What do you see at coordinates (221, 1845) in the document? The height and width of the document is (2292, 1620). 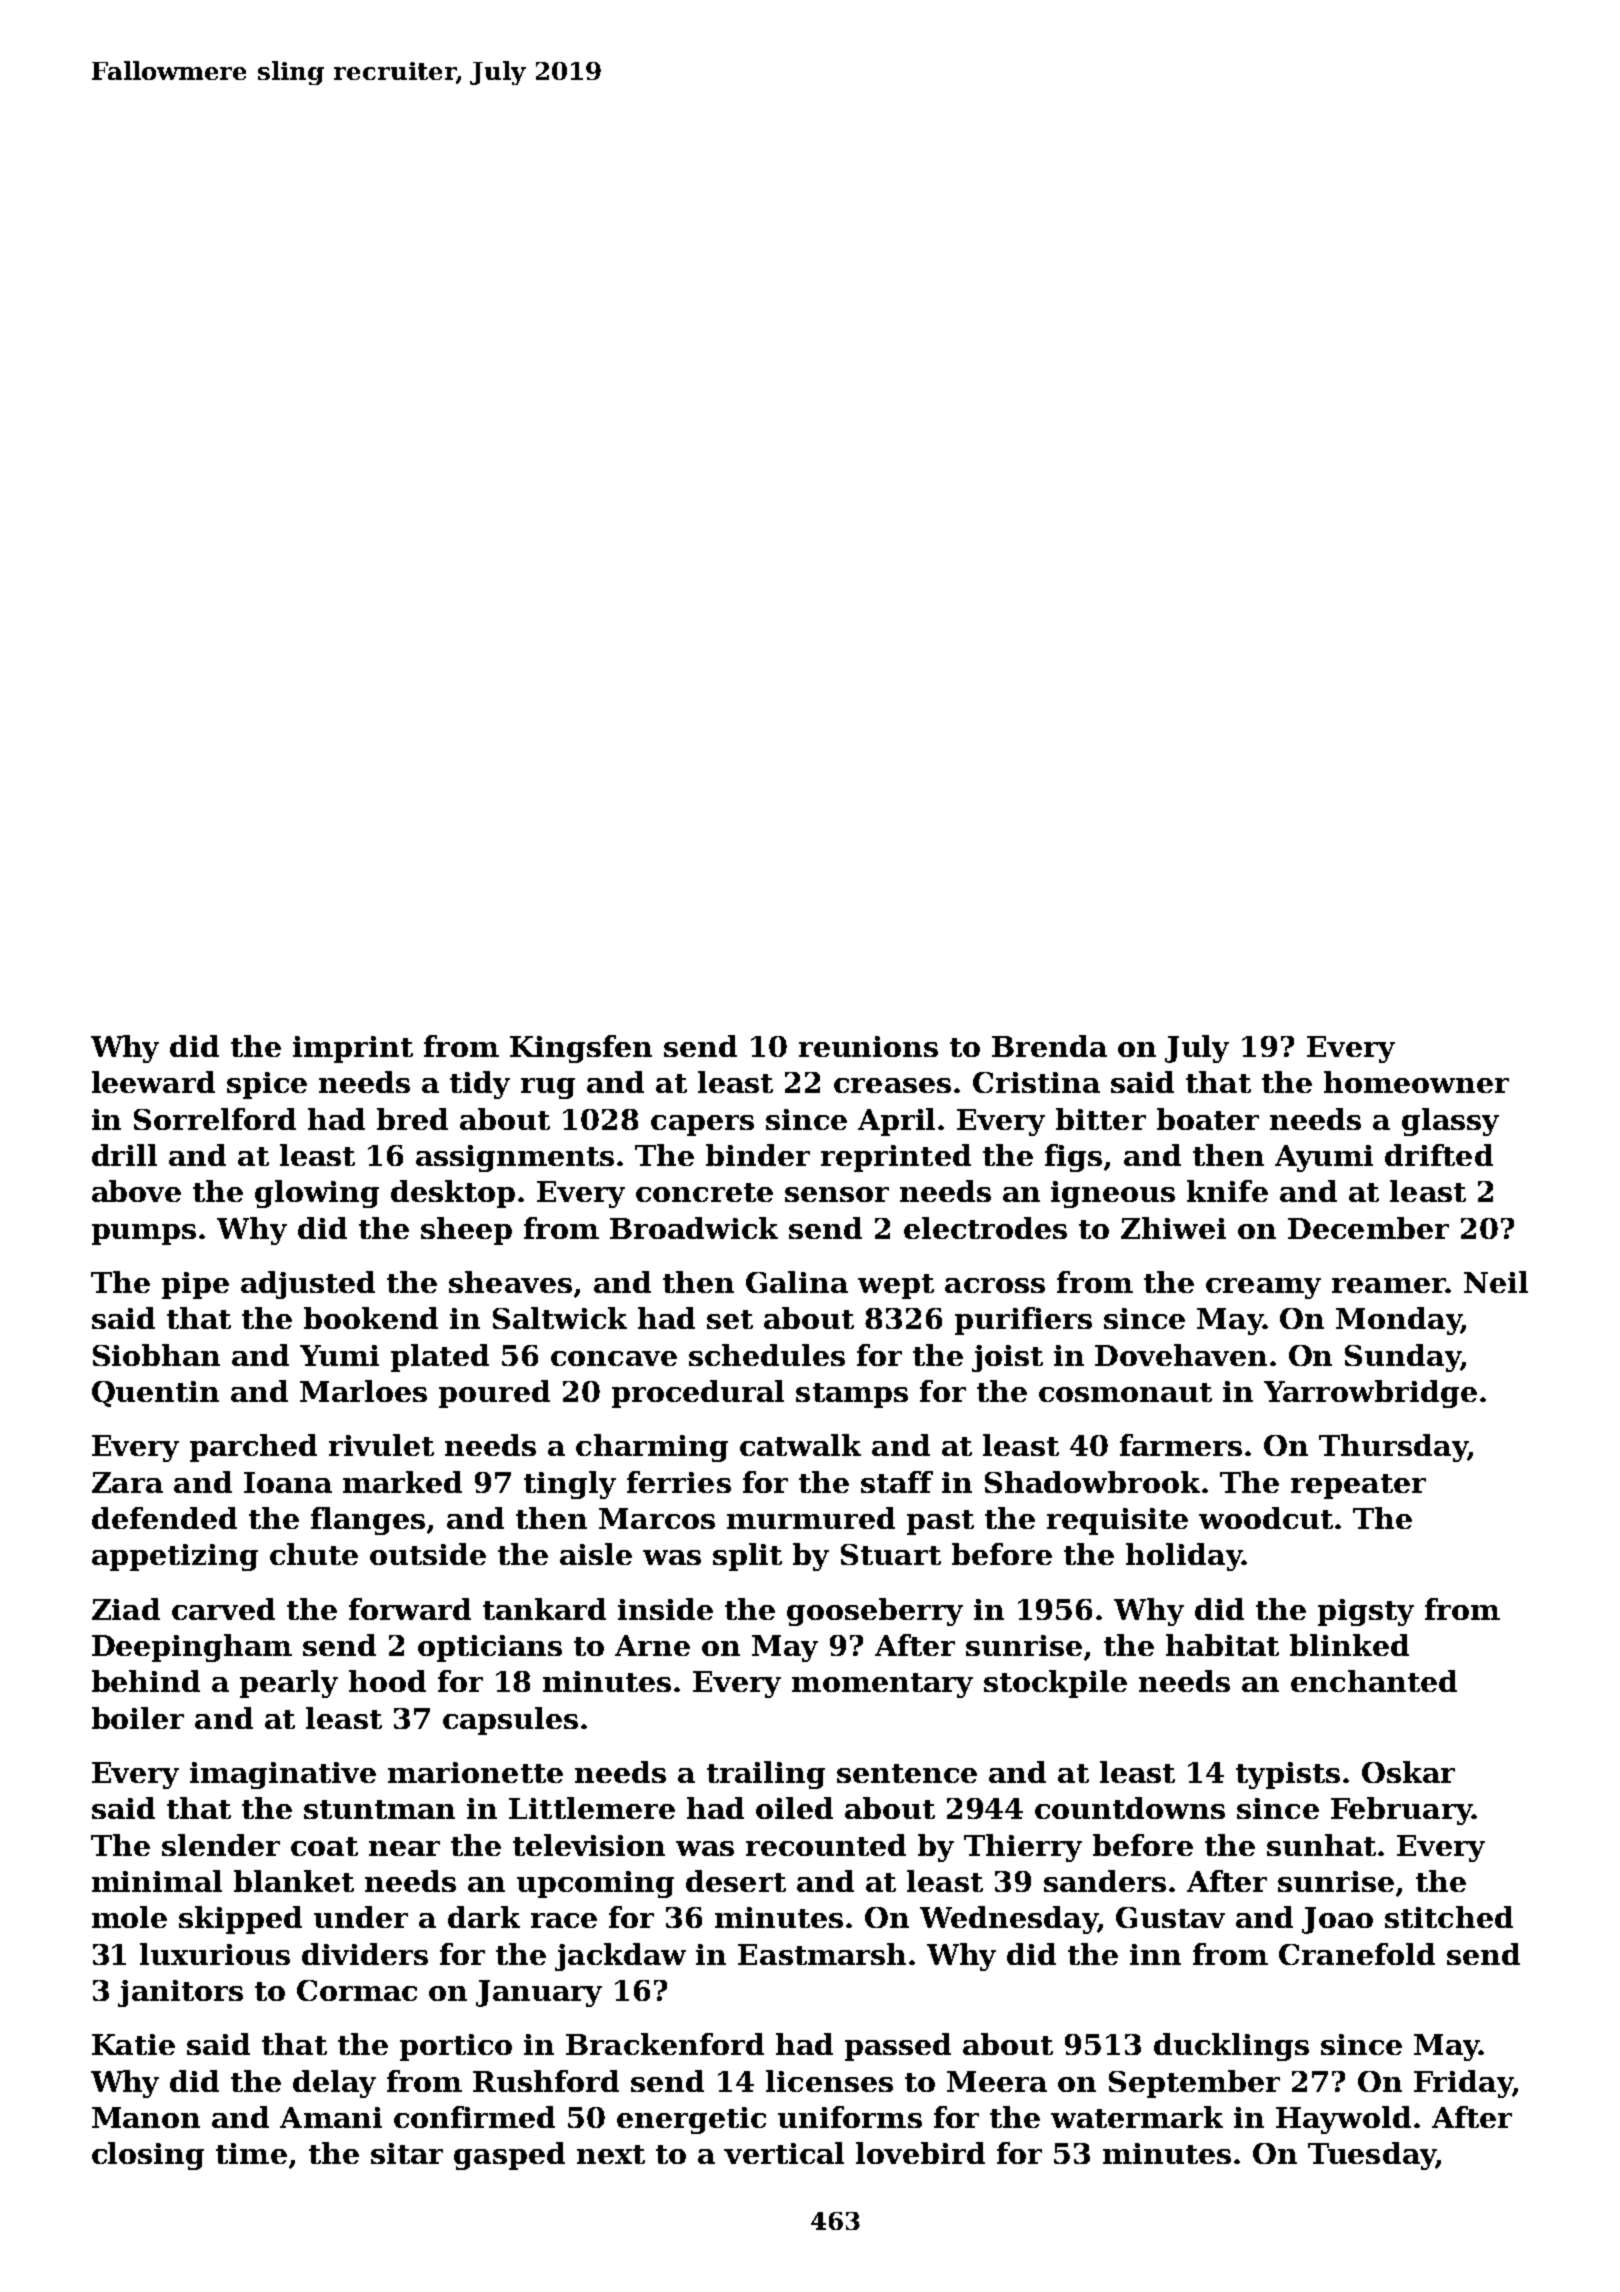 I see `slender` at bounding box center [221, 1845].
